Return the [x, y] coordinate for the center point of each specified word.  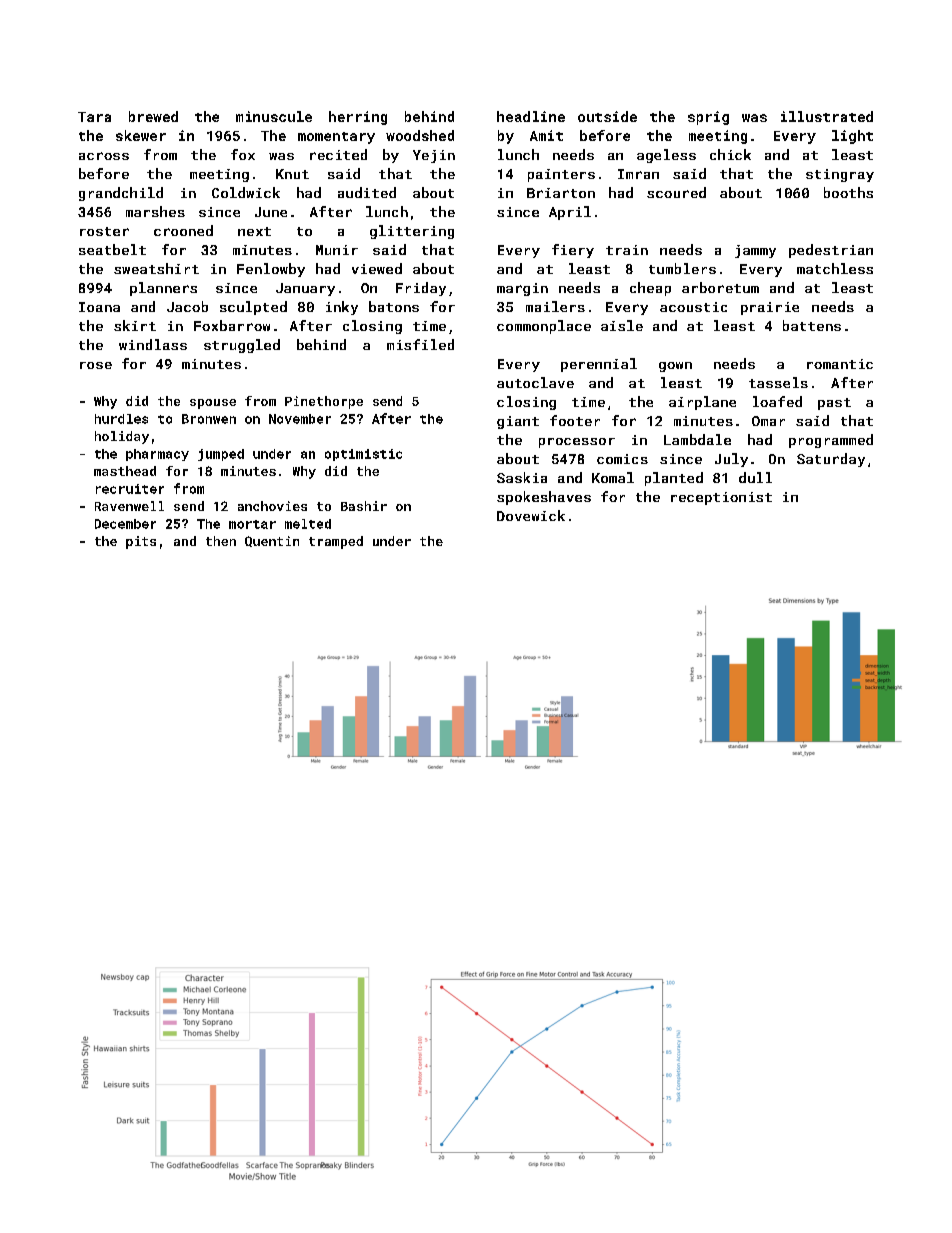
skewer [141, 135]
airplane [702, 403]
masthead [125, 471]
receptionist [721, 498]
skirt [135, 325]
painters [561, 175]
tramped [336, 542]
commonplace [544, 327]
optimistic [363, 455]
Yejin [434, 156]
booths [848, 192]
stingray [840, 175]
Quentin [272, 541]
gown [675, 367]
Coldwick [246, 192]
